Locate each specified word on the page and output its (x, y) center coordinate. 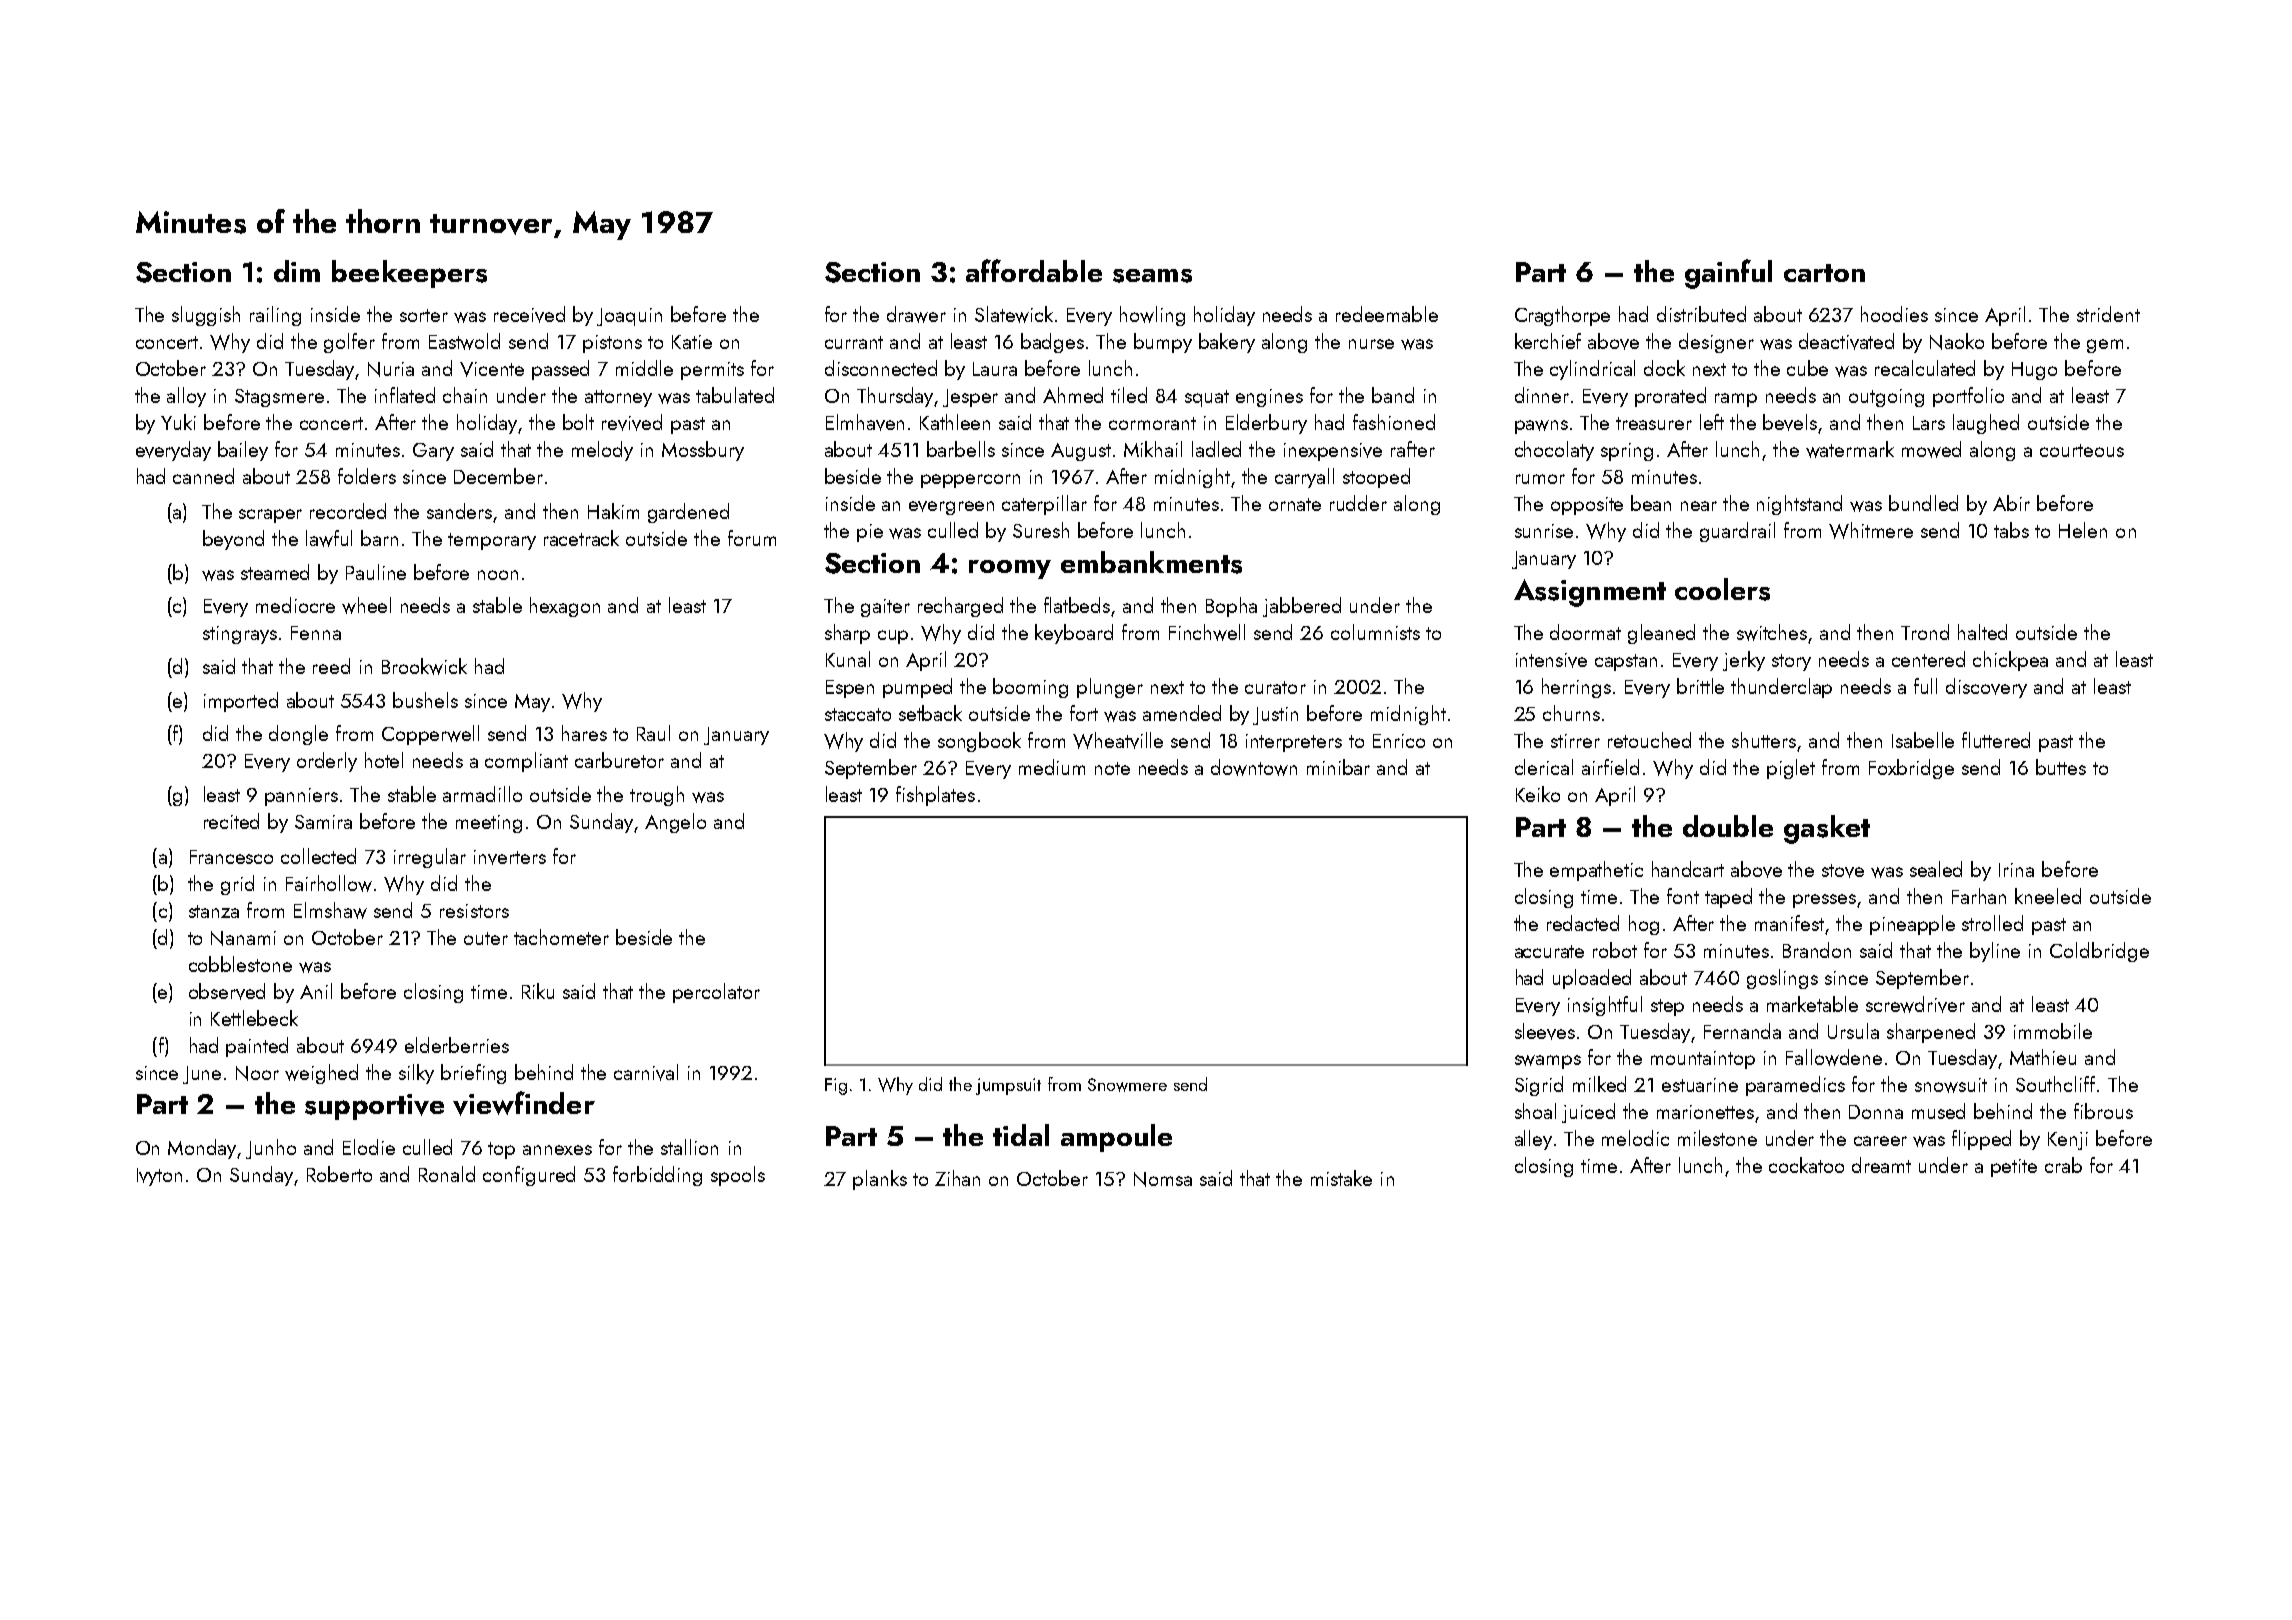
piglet (1791, 769)
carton (1824, 273)
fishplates (935, 796)
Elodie (369, 1147)
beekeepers (409, 274)
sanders (459, 511)
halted (1982, 632)
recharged (960, 607)
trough (657, 796)
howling (1152, 316)
